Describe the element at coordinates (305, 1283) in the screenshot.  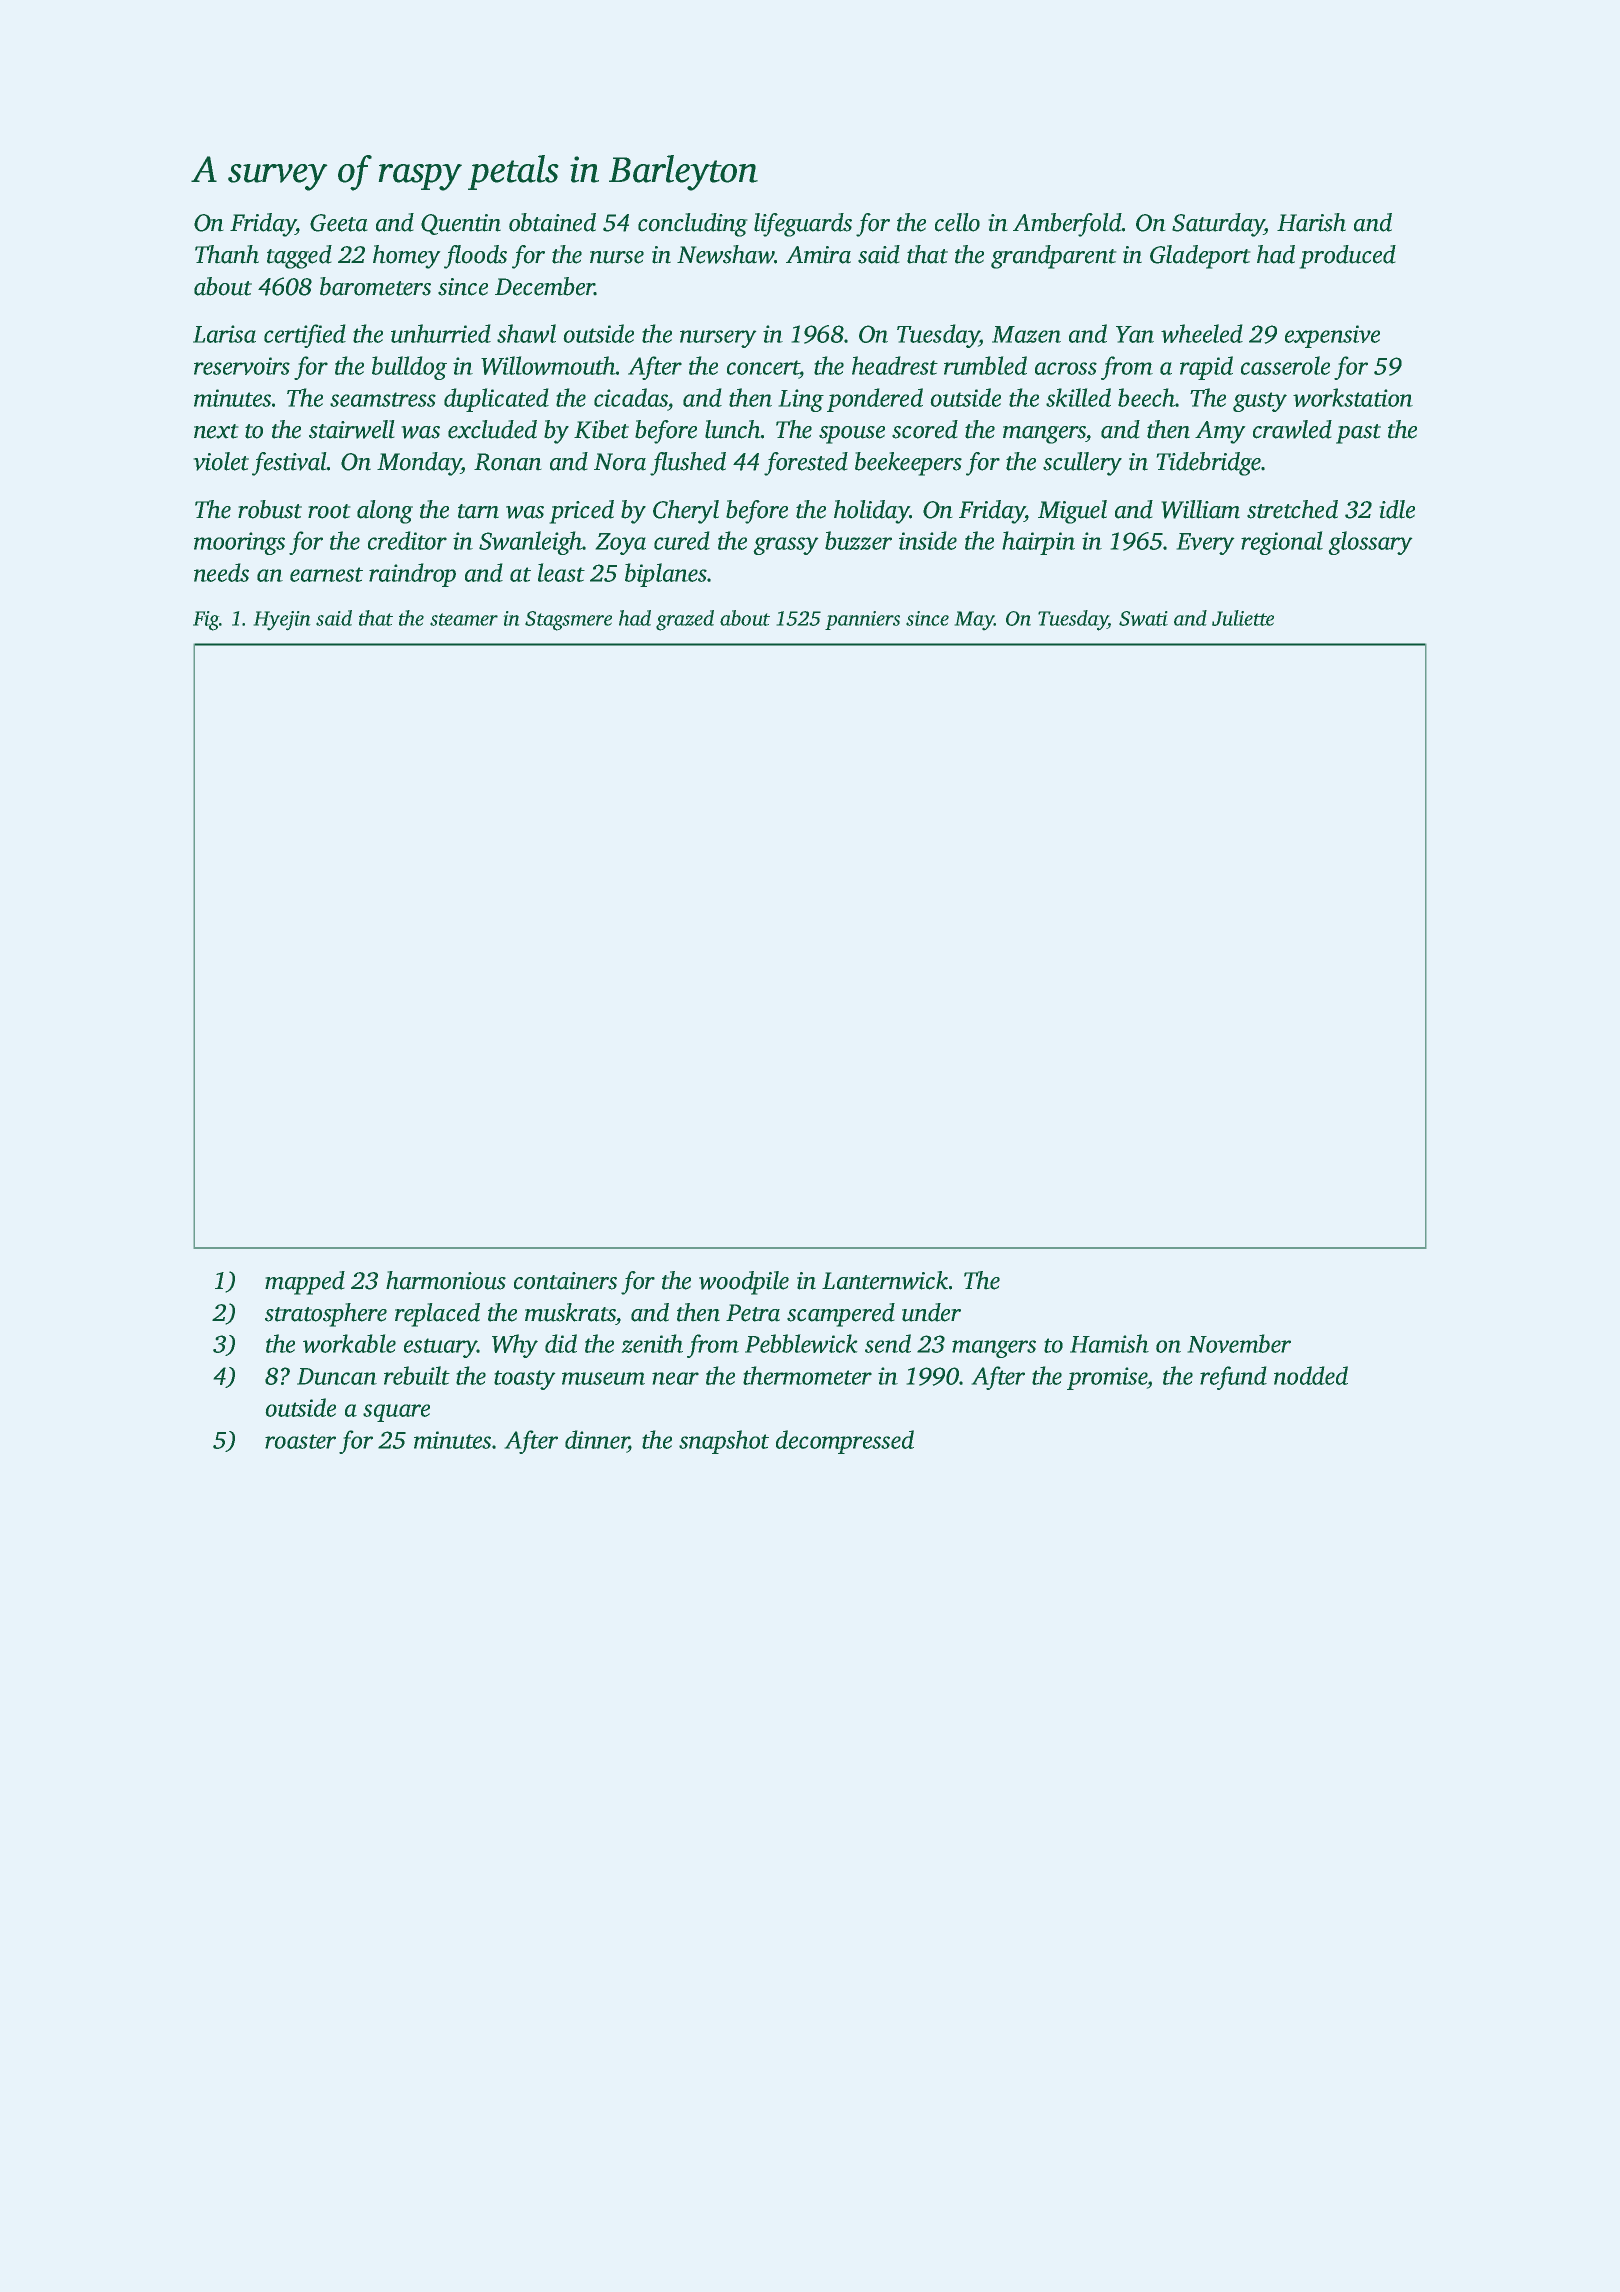
I see `mapped` at that location.
